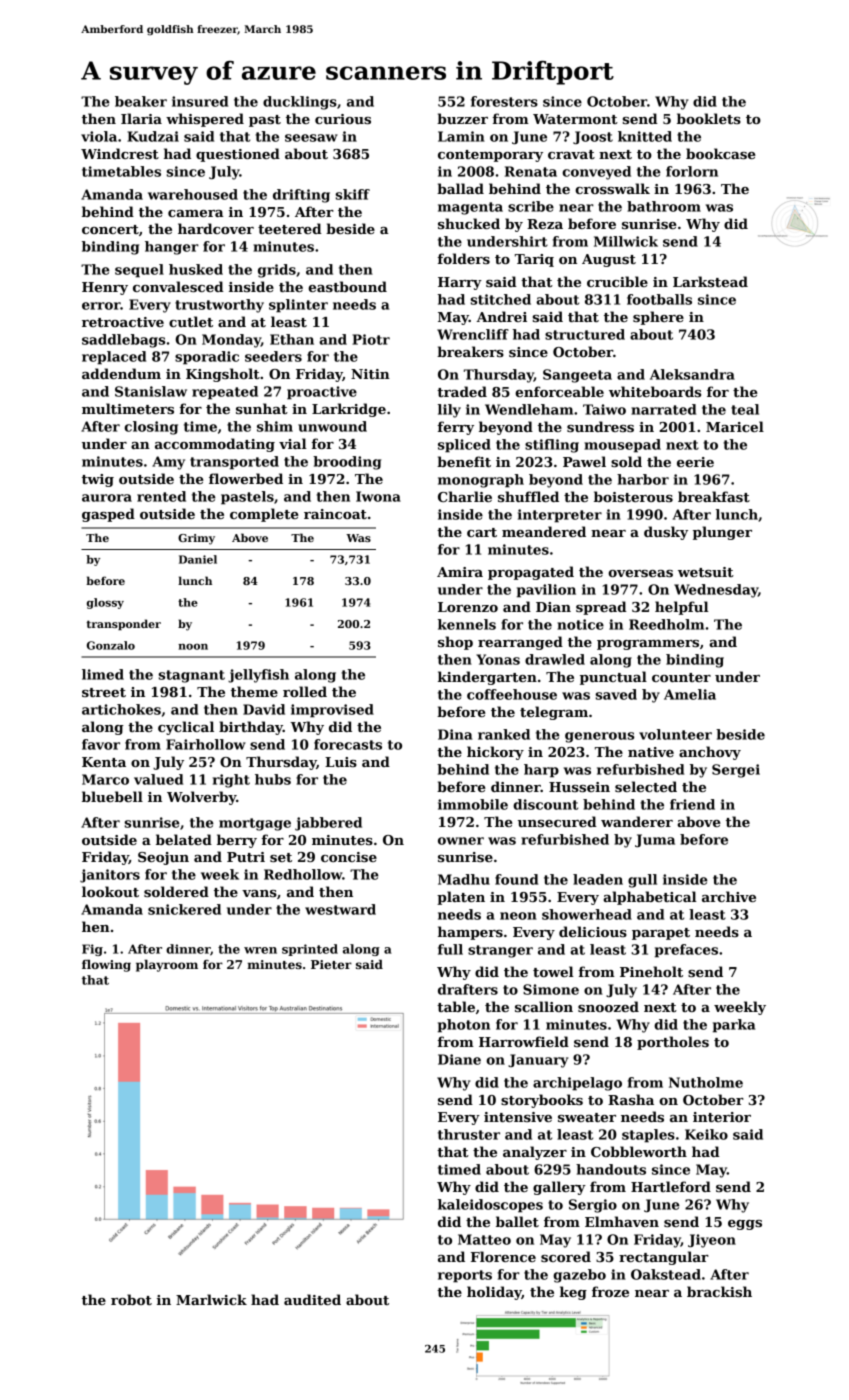  I want to click on jabbered, so click(328, 824).
